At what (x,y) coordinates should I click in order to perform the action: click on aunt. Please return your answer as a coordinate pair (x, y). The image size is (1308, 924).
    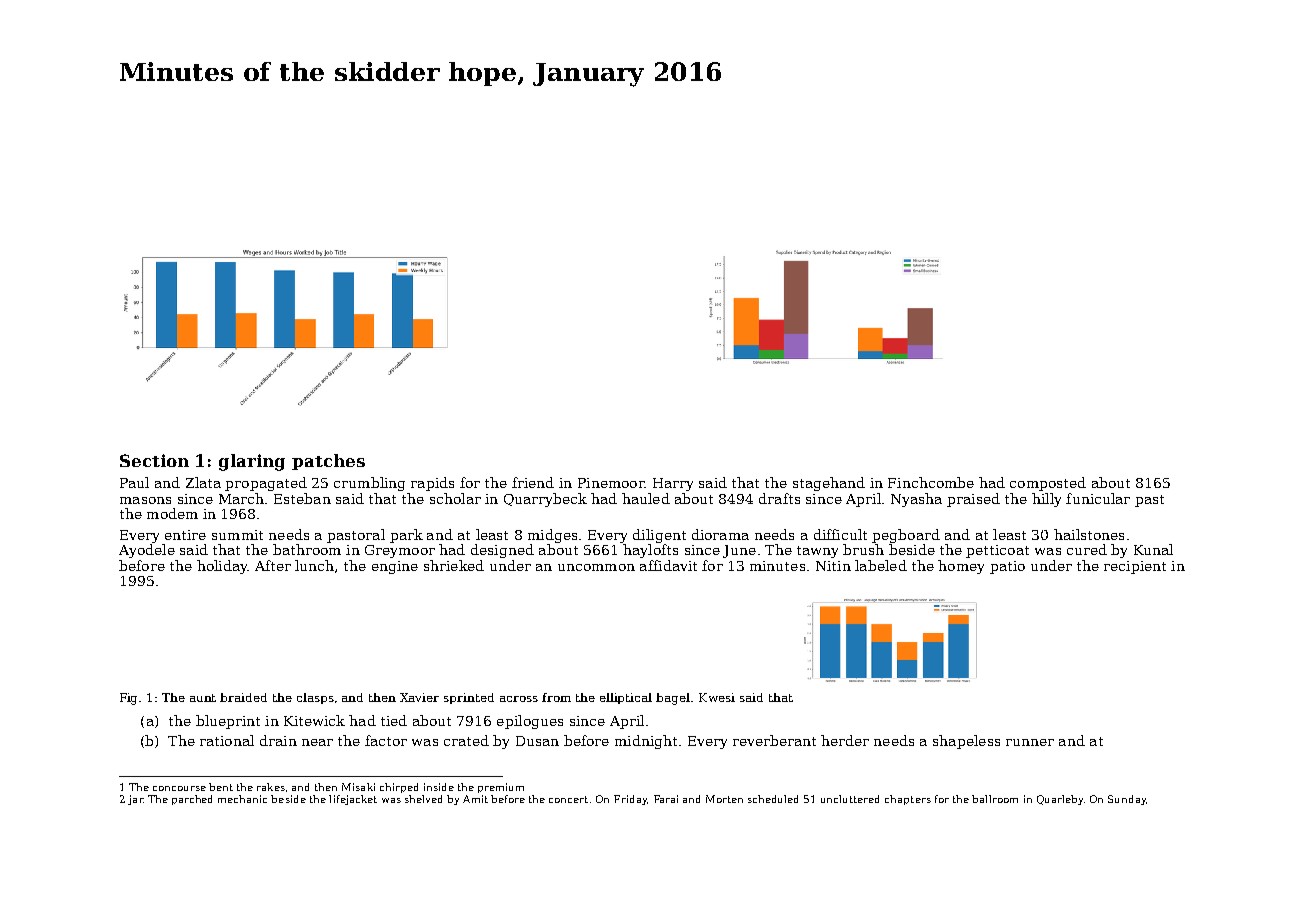
    Looking at the image, I should click on (203, 698).
